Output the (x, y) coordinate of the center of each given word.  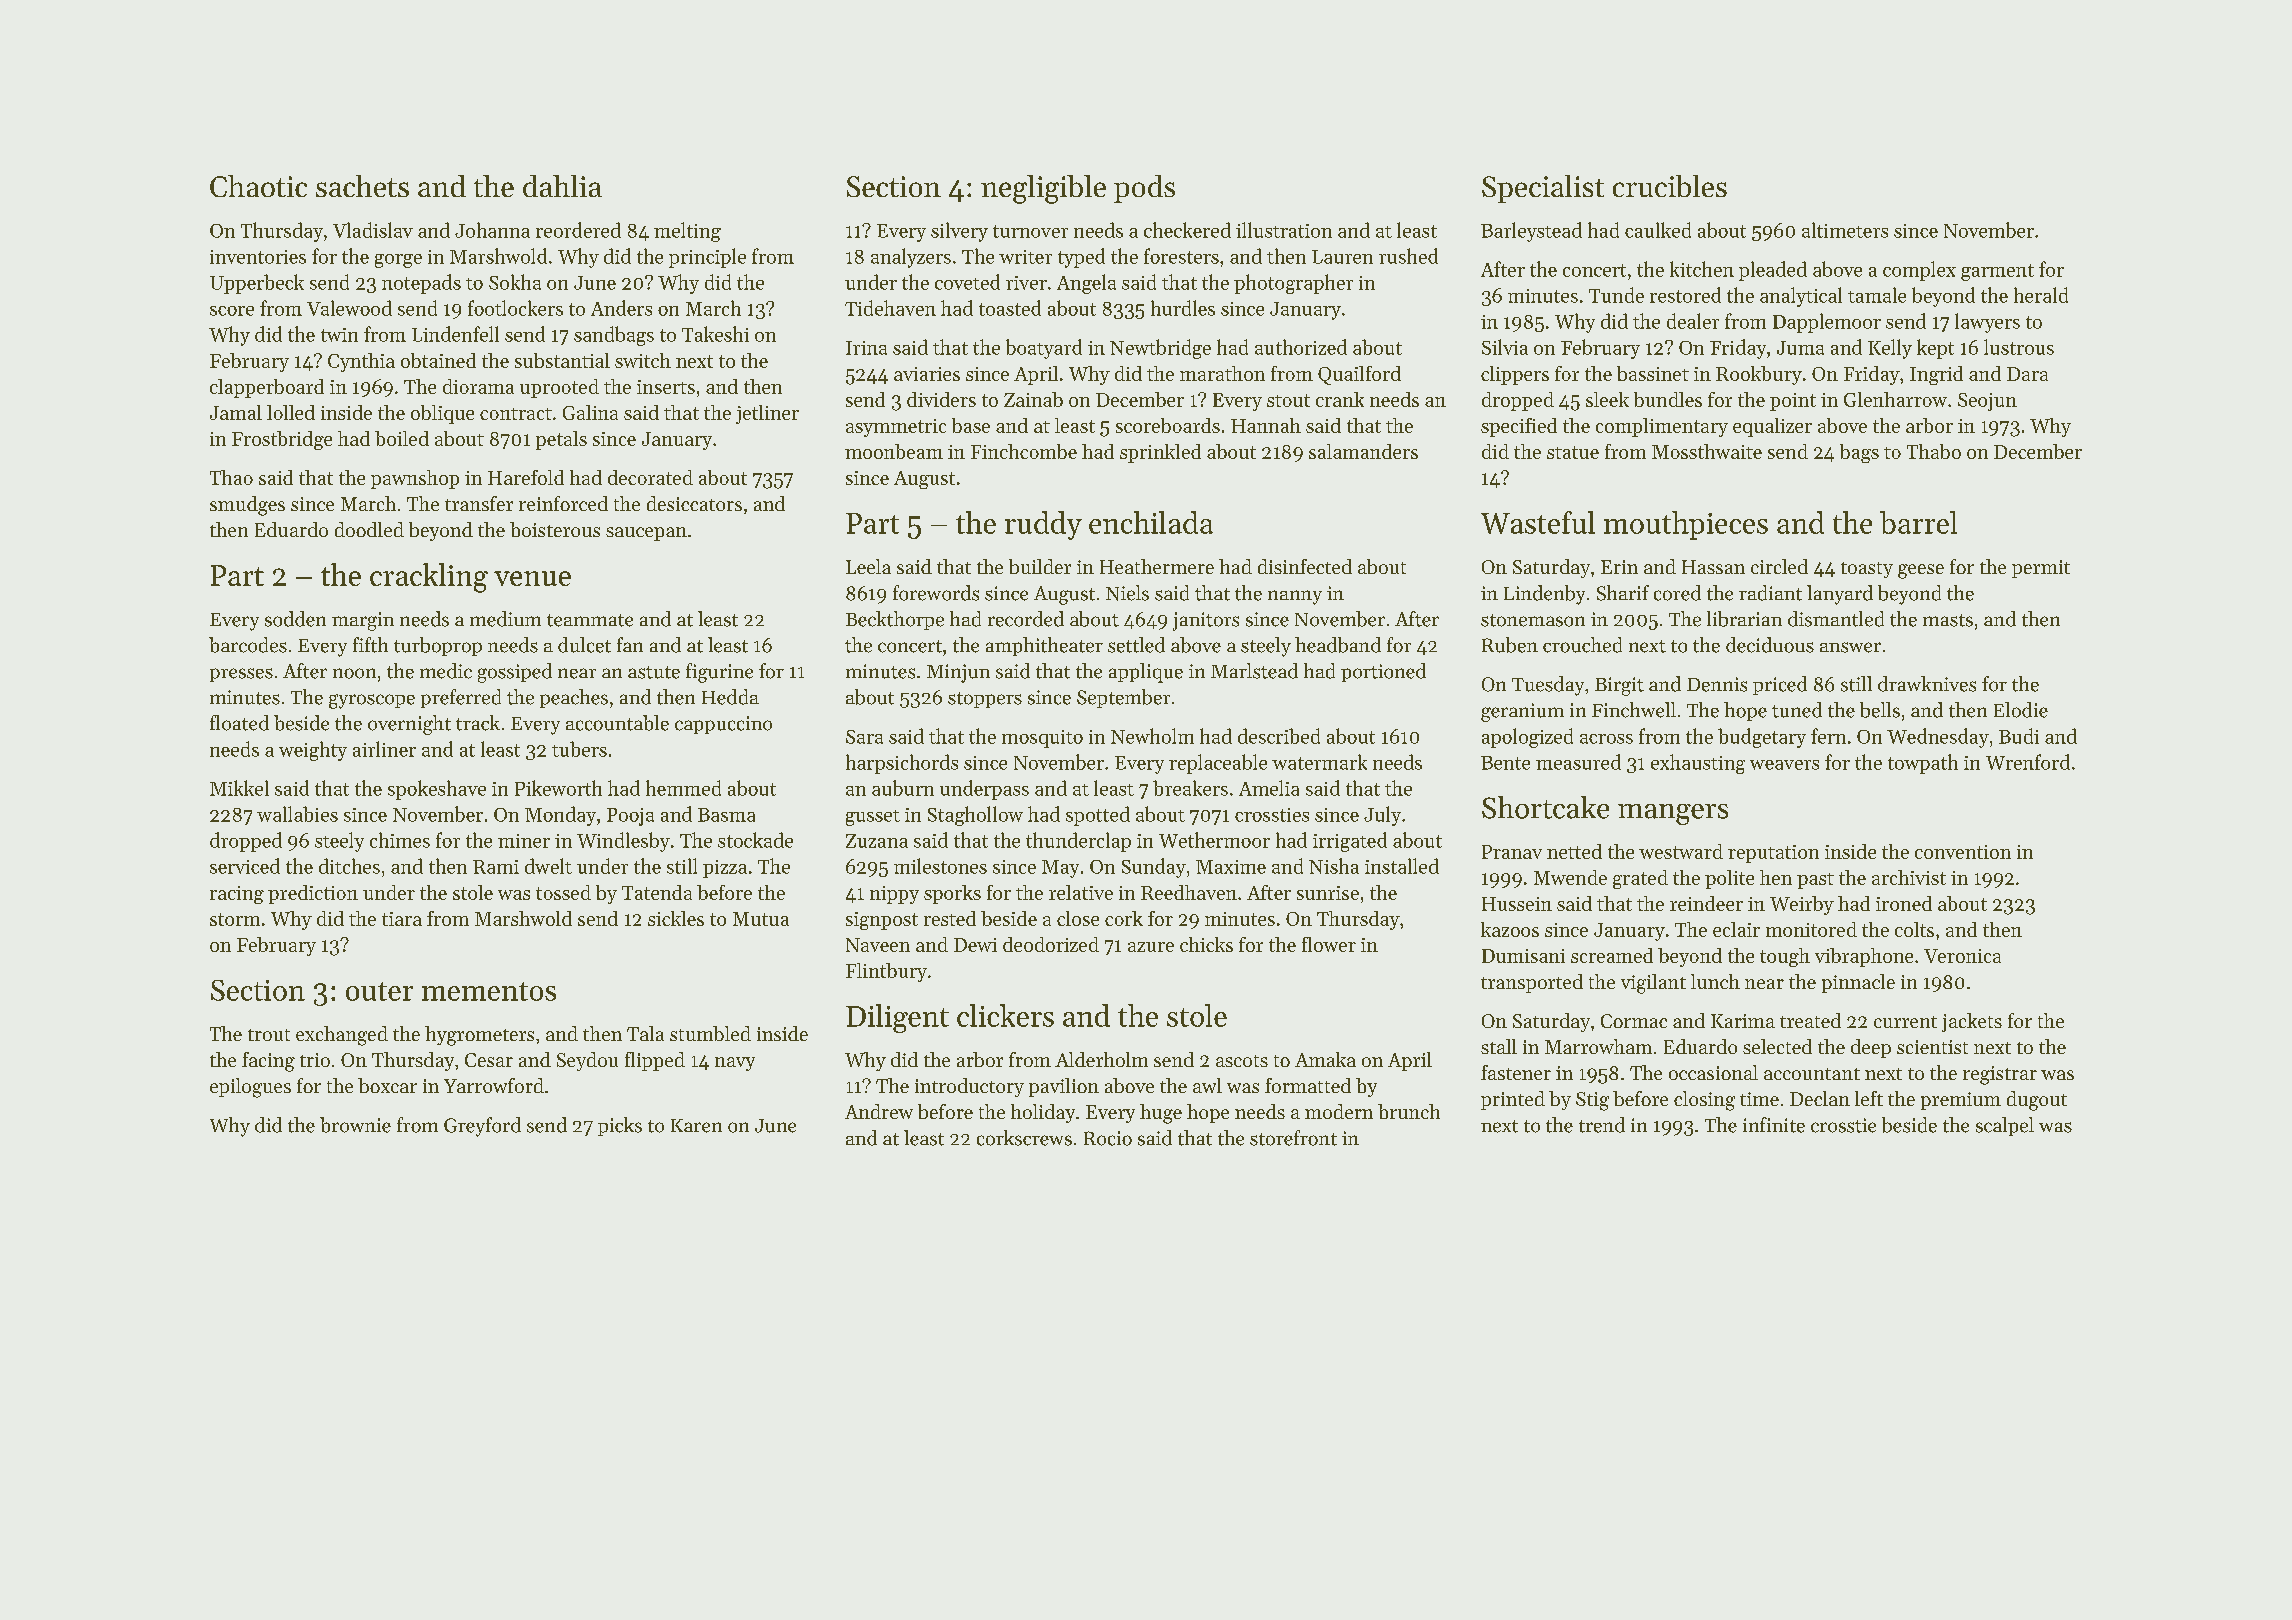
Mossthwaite (1707, 451)
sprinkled (1160, 453)
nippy (894, 895)
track (478, 723)
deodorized (1051, 944)
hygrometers (479, 1036)
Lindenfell (455, 334)
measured (1578, 762)
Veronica (1962, 956)
